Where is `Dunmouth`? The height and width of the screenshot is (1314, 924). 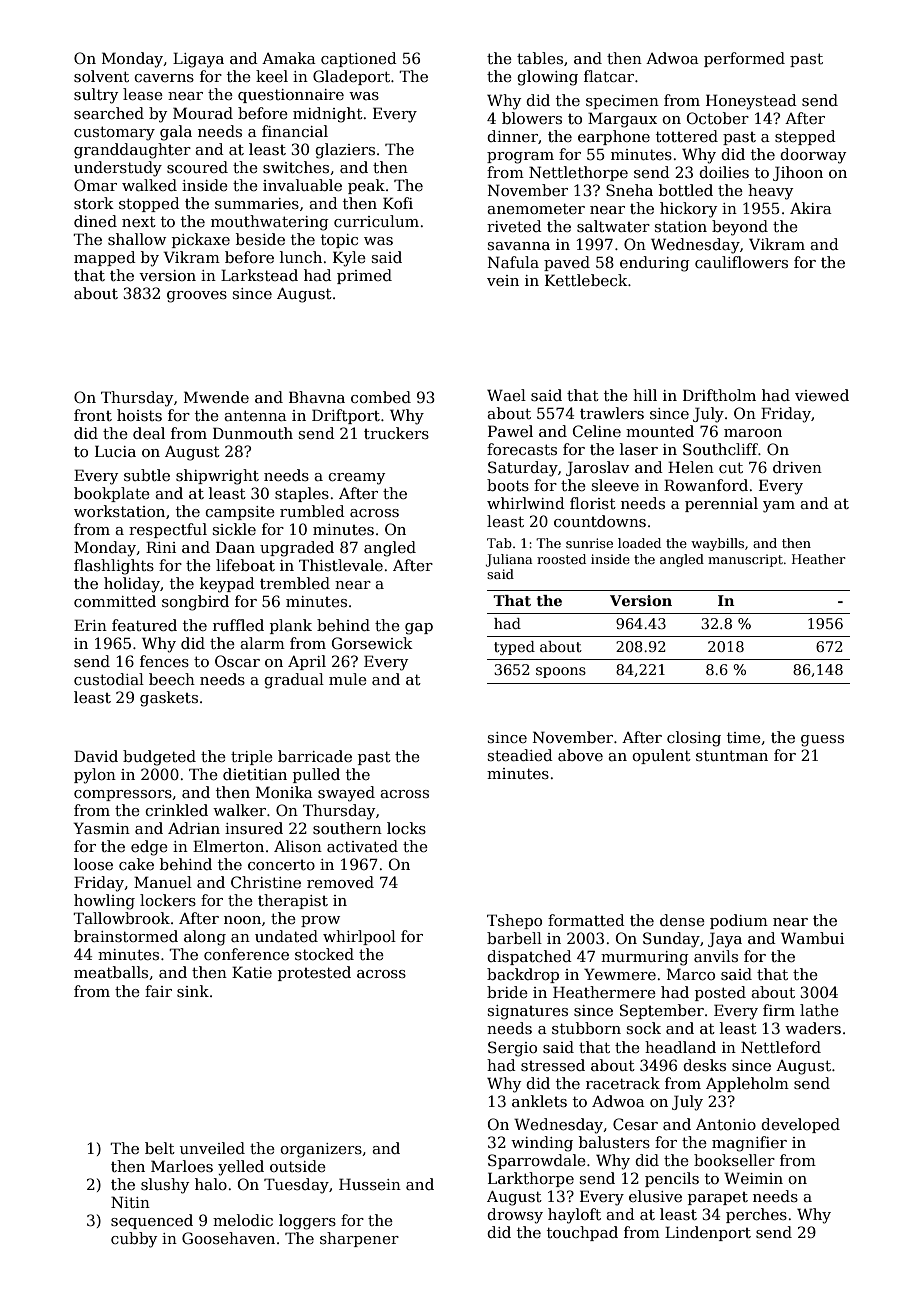
Dunmouth is located at coordinates (253, 433).
